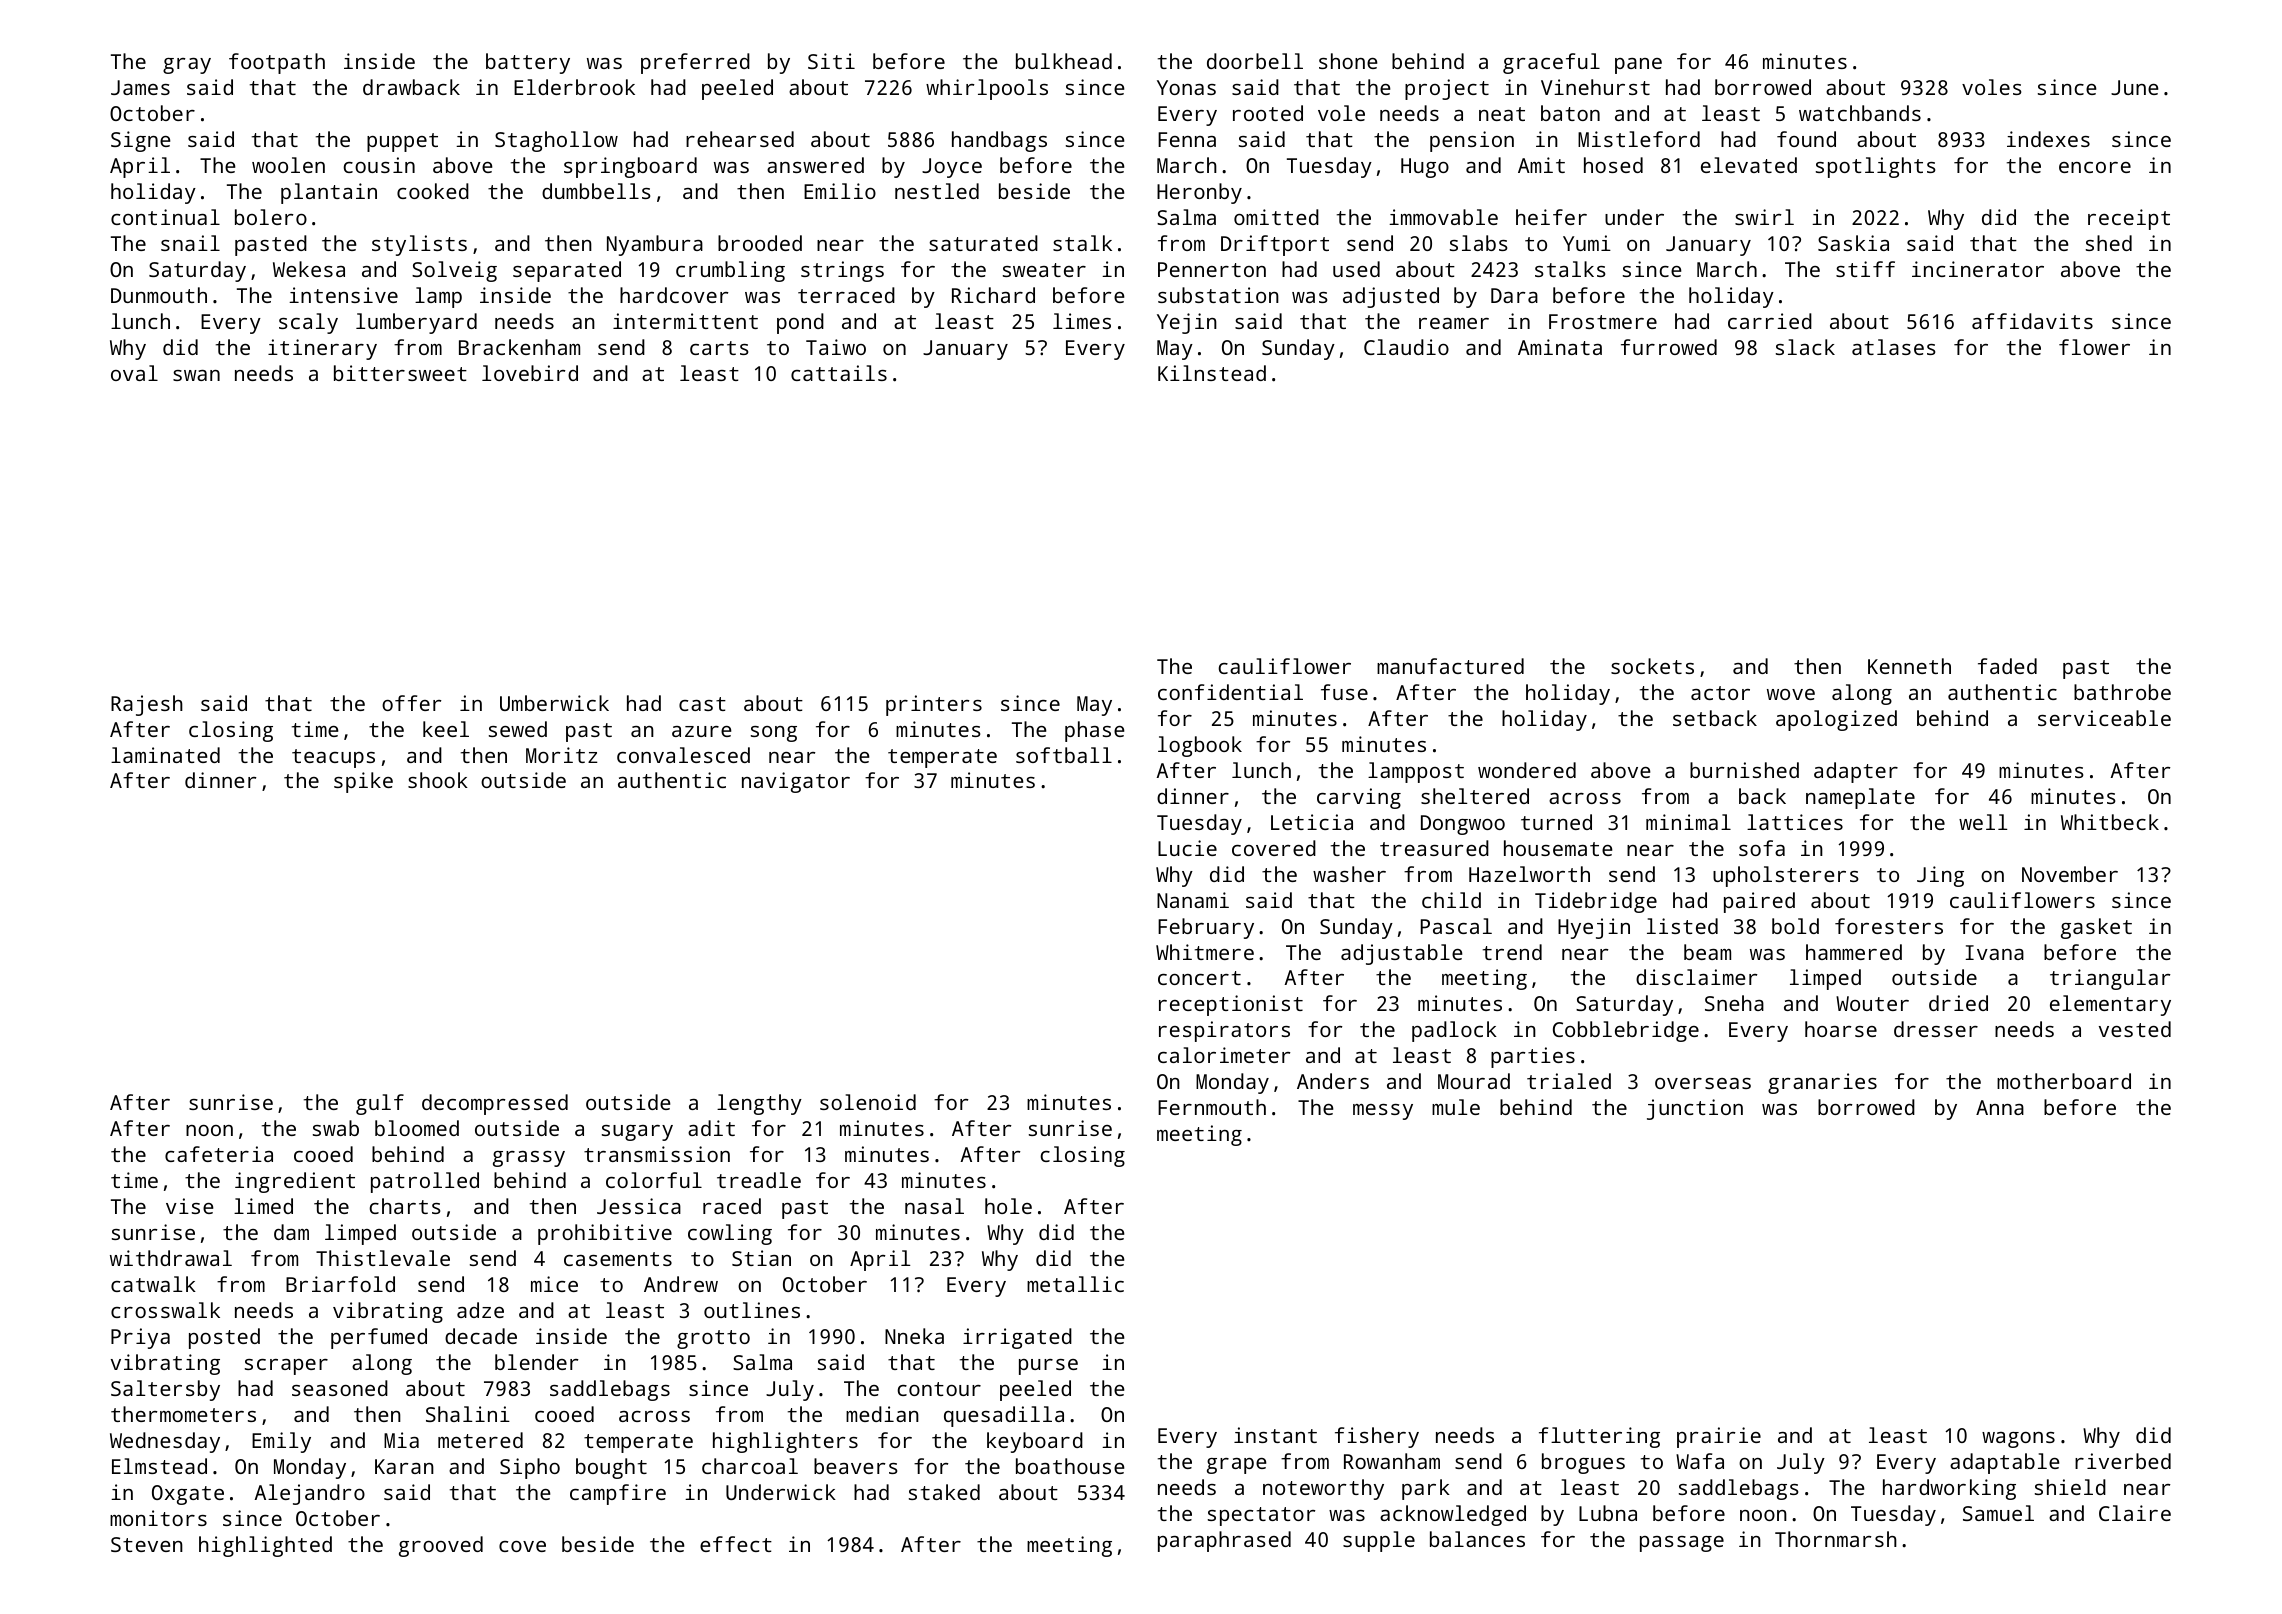 This image has height=1614, width=2282. I want to click on atlases, so click(1893, 347).
